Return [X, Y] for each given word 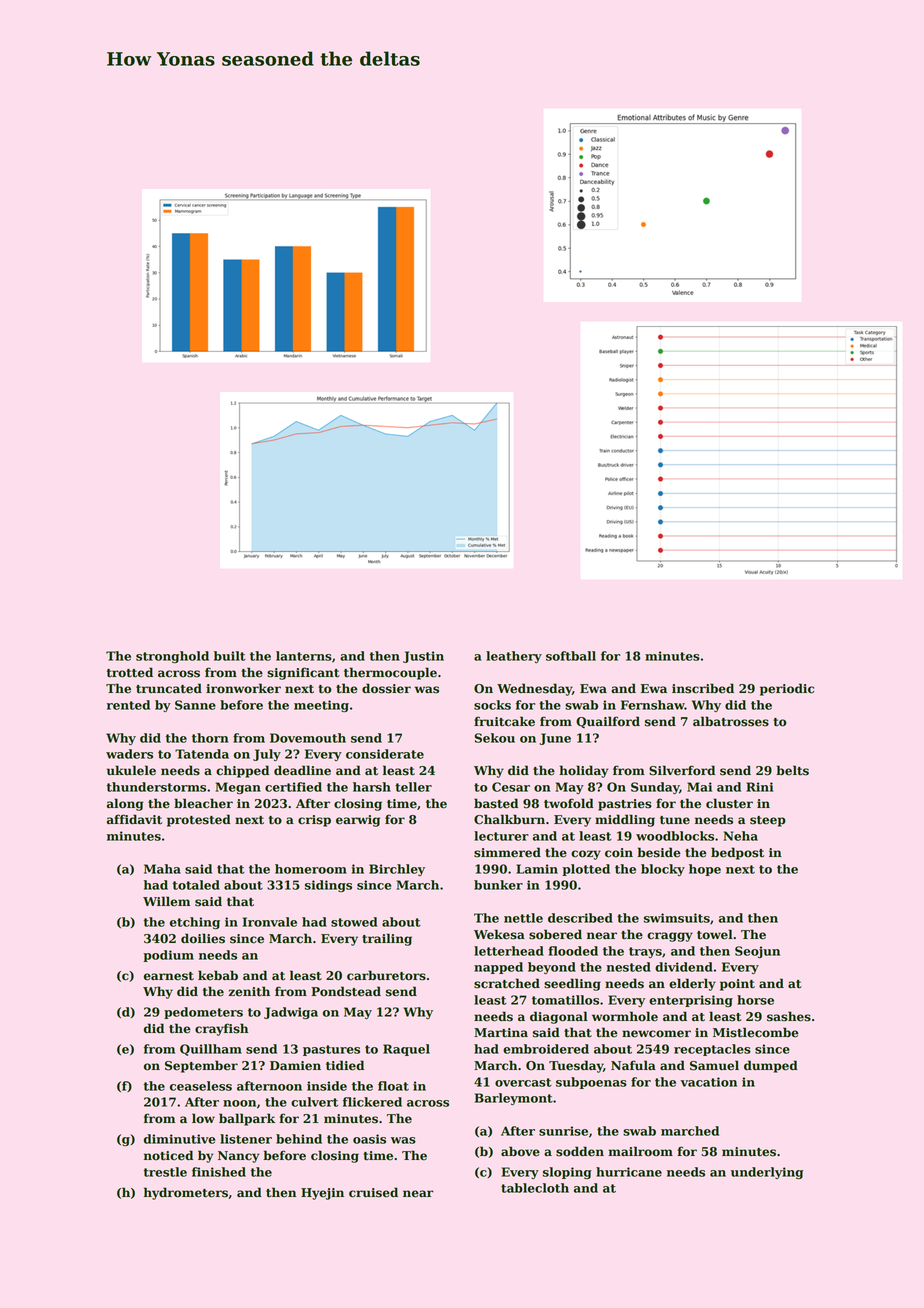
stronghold [172, 657]
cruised [373, 1192]
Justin [423, 657]
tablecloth [535, 1188]
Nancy [238, 1157]
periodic [787, 689]
